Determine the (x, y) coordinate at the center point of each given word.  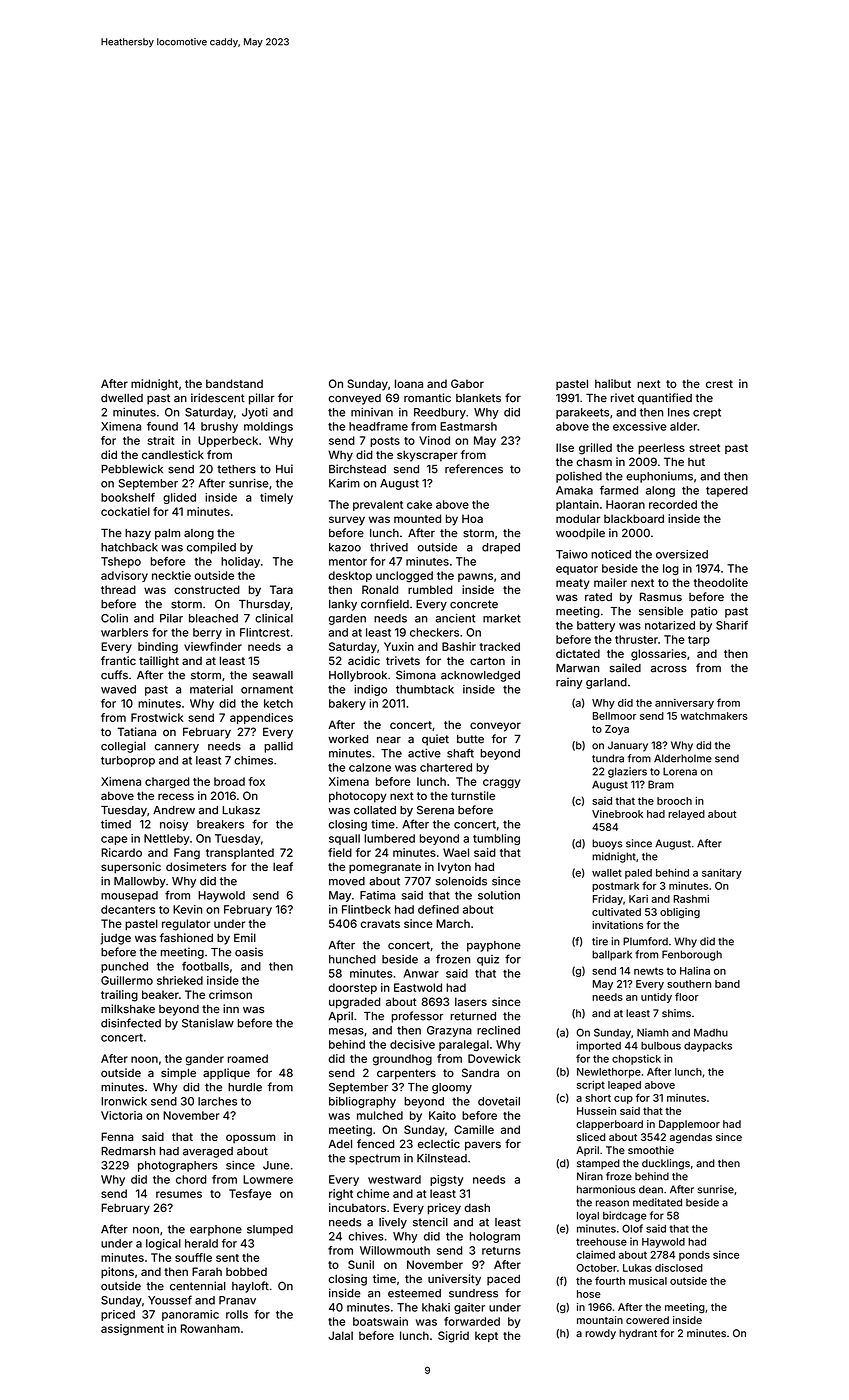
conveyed (355, 399)
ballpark (612, 955)
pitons (117, 1273)
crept (707, 413)
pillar (262, 399)
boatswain (380, 1321)
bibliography (362, 1102)
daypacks (708, 1047)
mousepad (129, 896)
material (211, 689)
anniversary (684, 704)
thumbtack (425, 689)
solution (499, 895)
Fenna (117, 1136)
